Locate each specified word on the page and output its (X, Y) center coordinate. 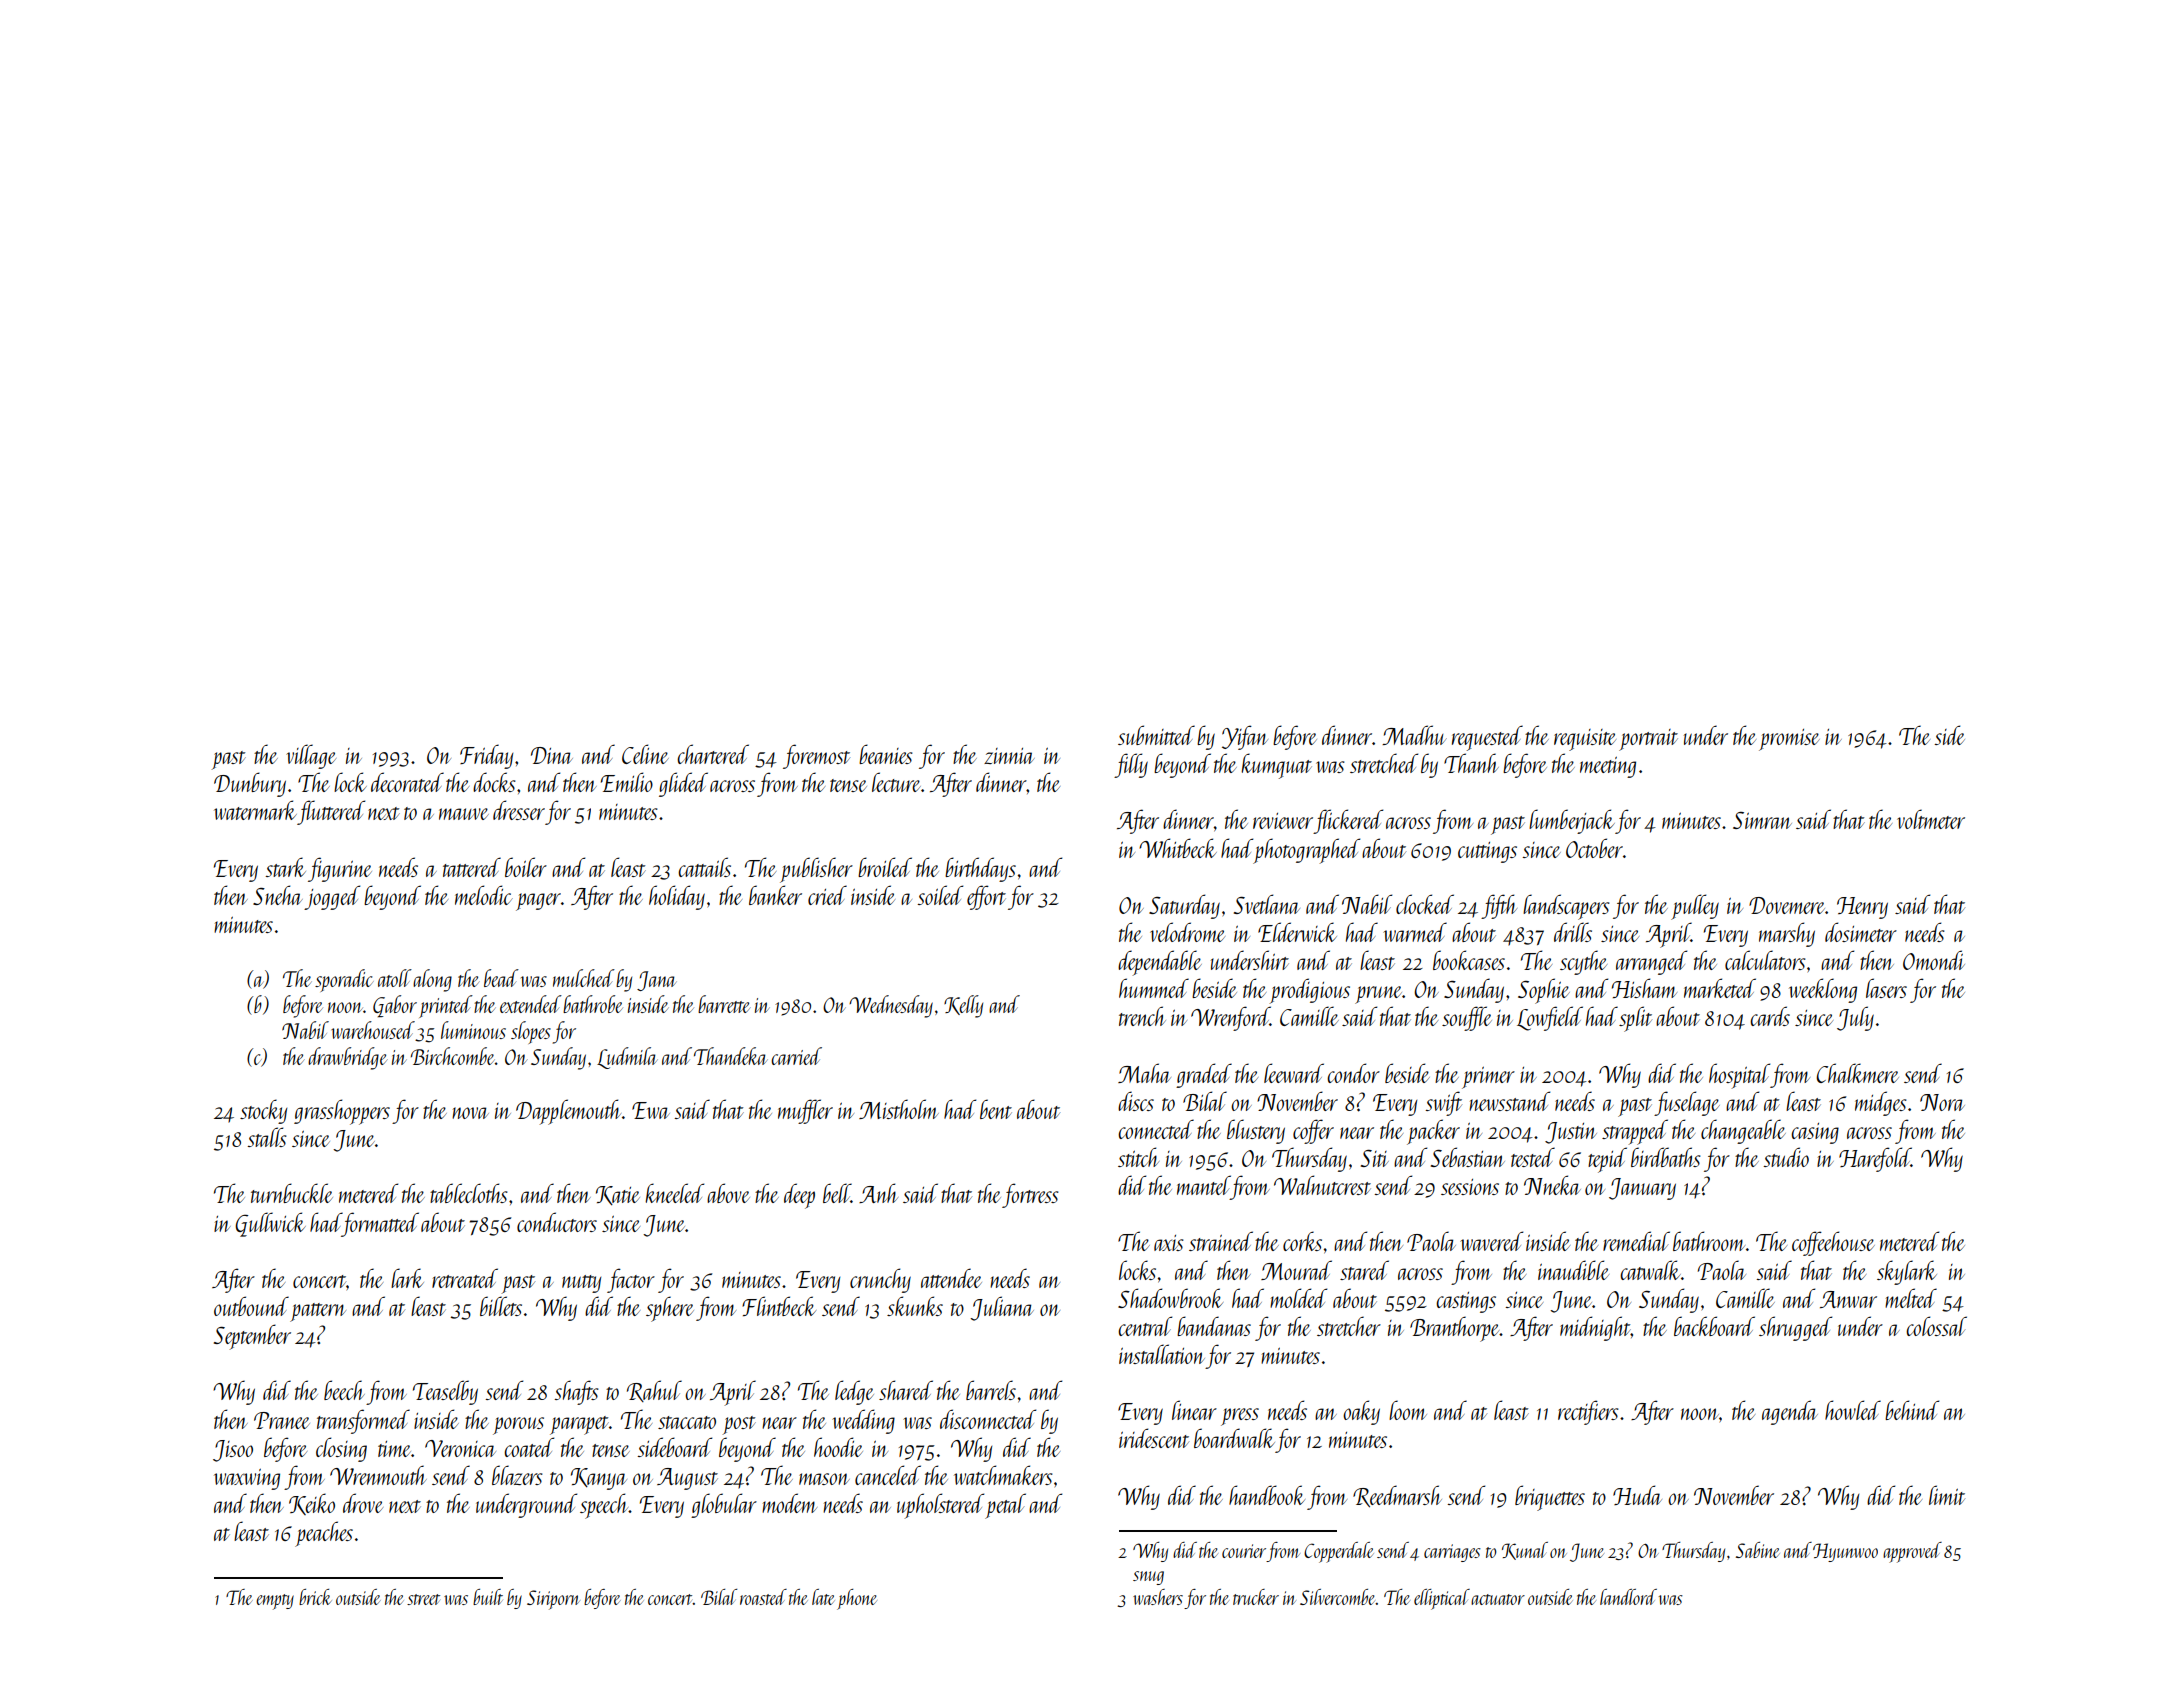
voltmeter (1931, 819)
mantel (1204, 1185)
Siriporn (553, 1600)
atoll (395, 978)
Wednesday (891, 1006)
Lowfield (1550, 1018)
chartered (713, 754)
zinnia (1009, 756)
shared (906, 1390)
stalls (267, 1137)
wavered (1491, 1241)
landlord (1628, 1597)
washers (1158, 1597)
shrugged (1795, 1328)
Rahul (654, 1391)
